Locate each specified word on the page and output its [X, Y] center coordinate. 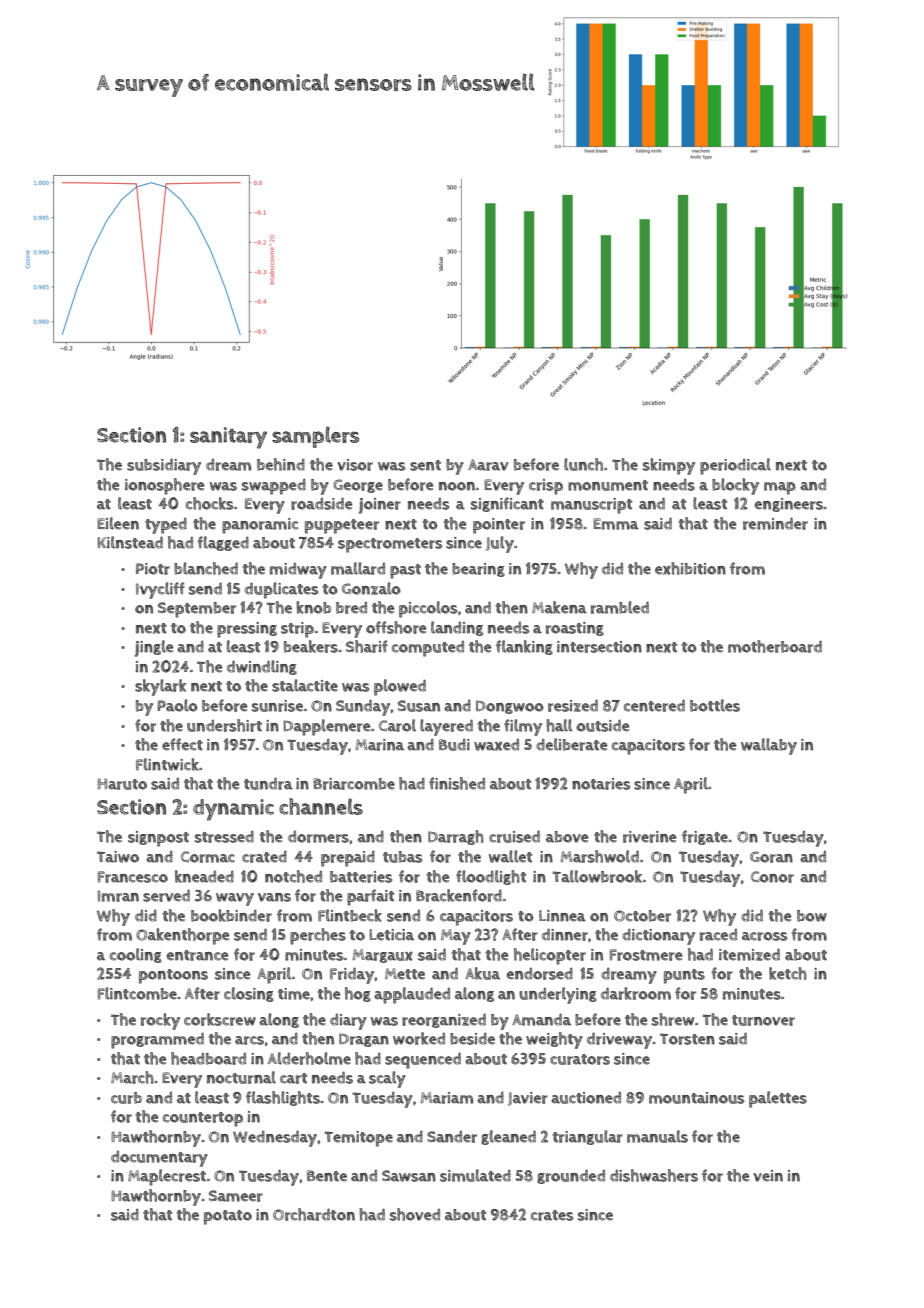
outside [602, 725]
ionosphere [164, 486]
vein [768, 1176]
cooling [136, 955]
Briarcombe [354, 784]
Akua [482, 973]
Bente [327, 1176]
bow [812, 916]
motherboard [775, 646]
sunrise [277, 706]
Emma [616, 524]
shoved [415, 1214]
